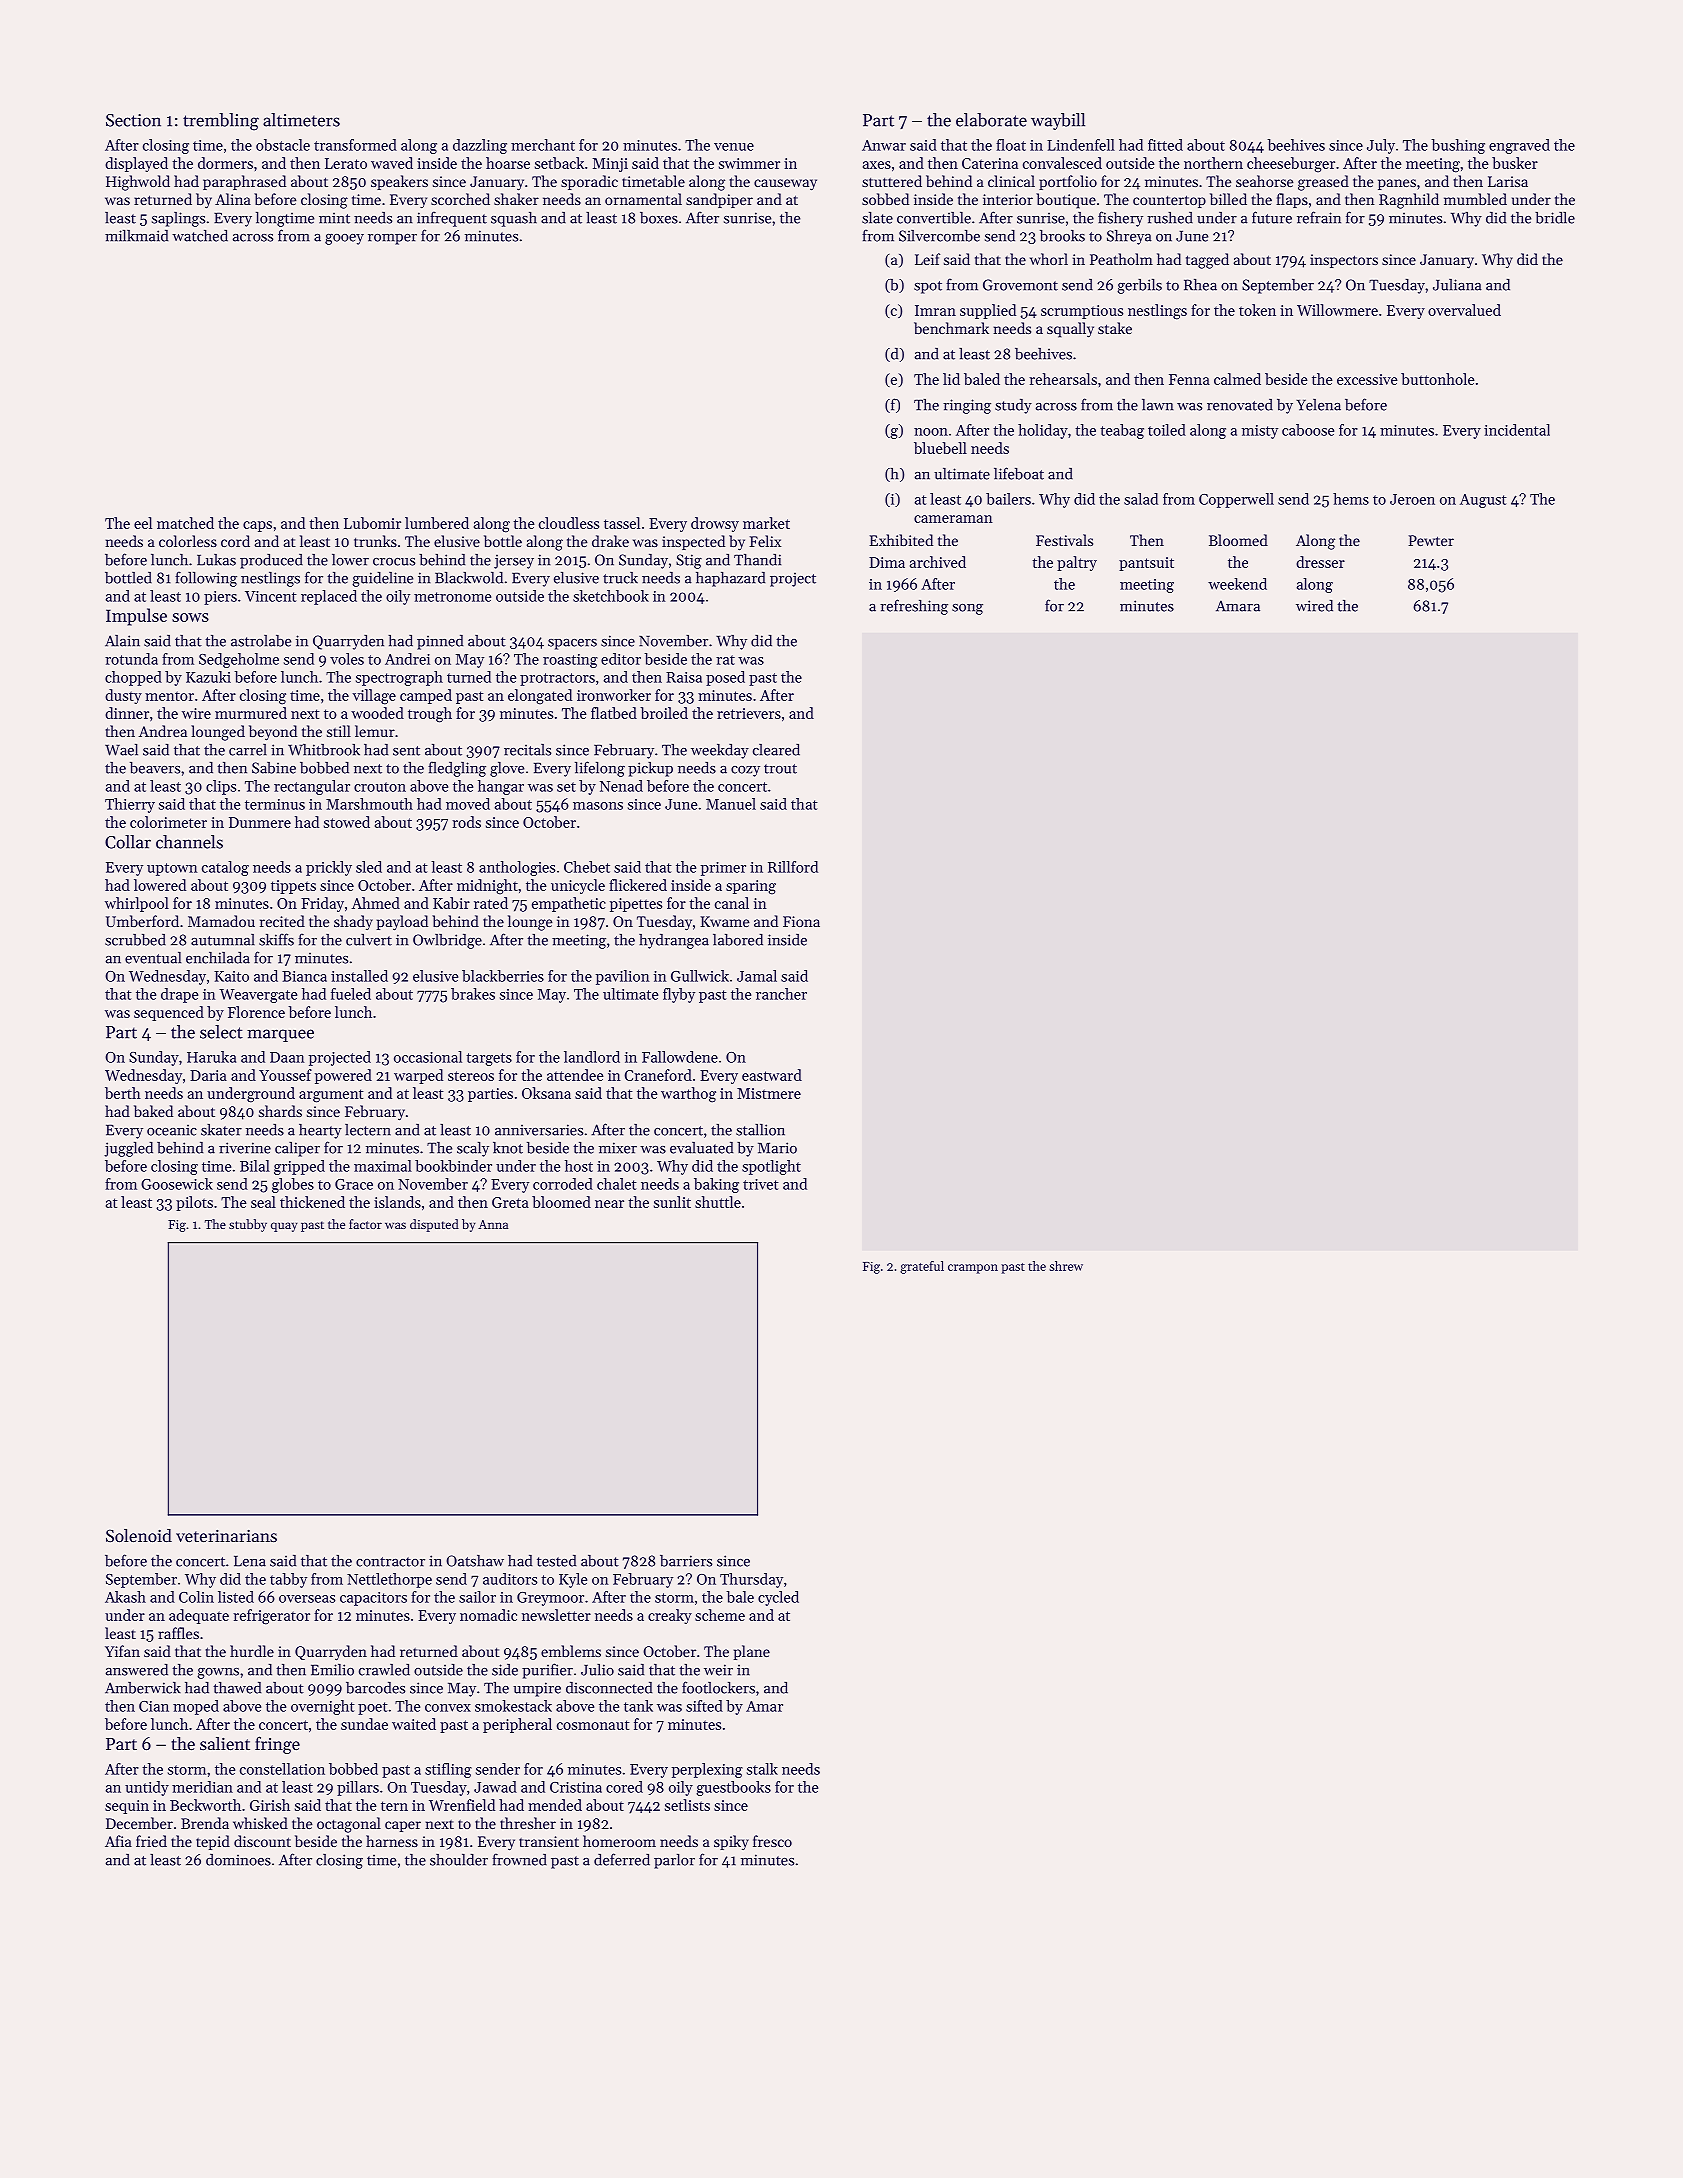 This page has width=1683, height=2178. What do you see at coordinates (133, 120) in the page?
I see `Section` at bounding box center [133, 120].
